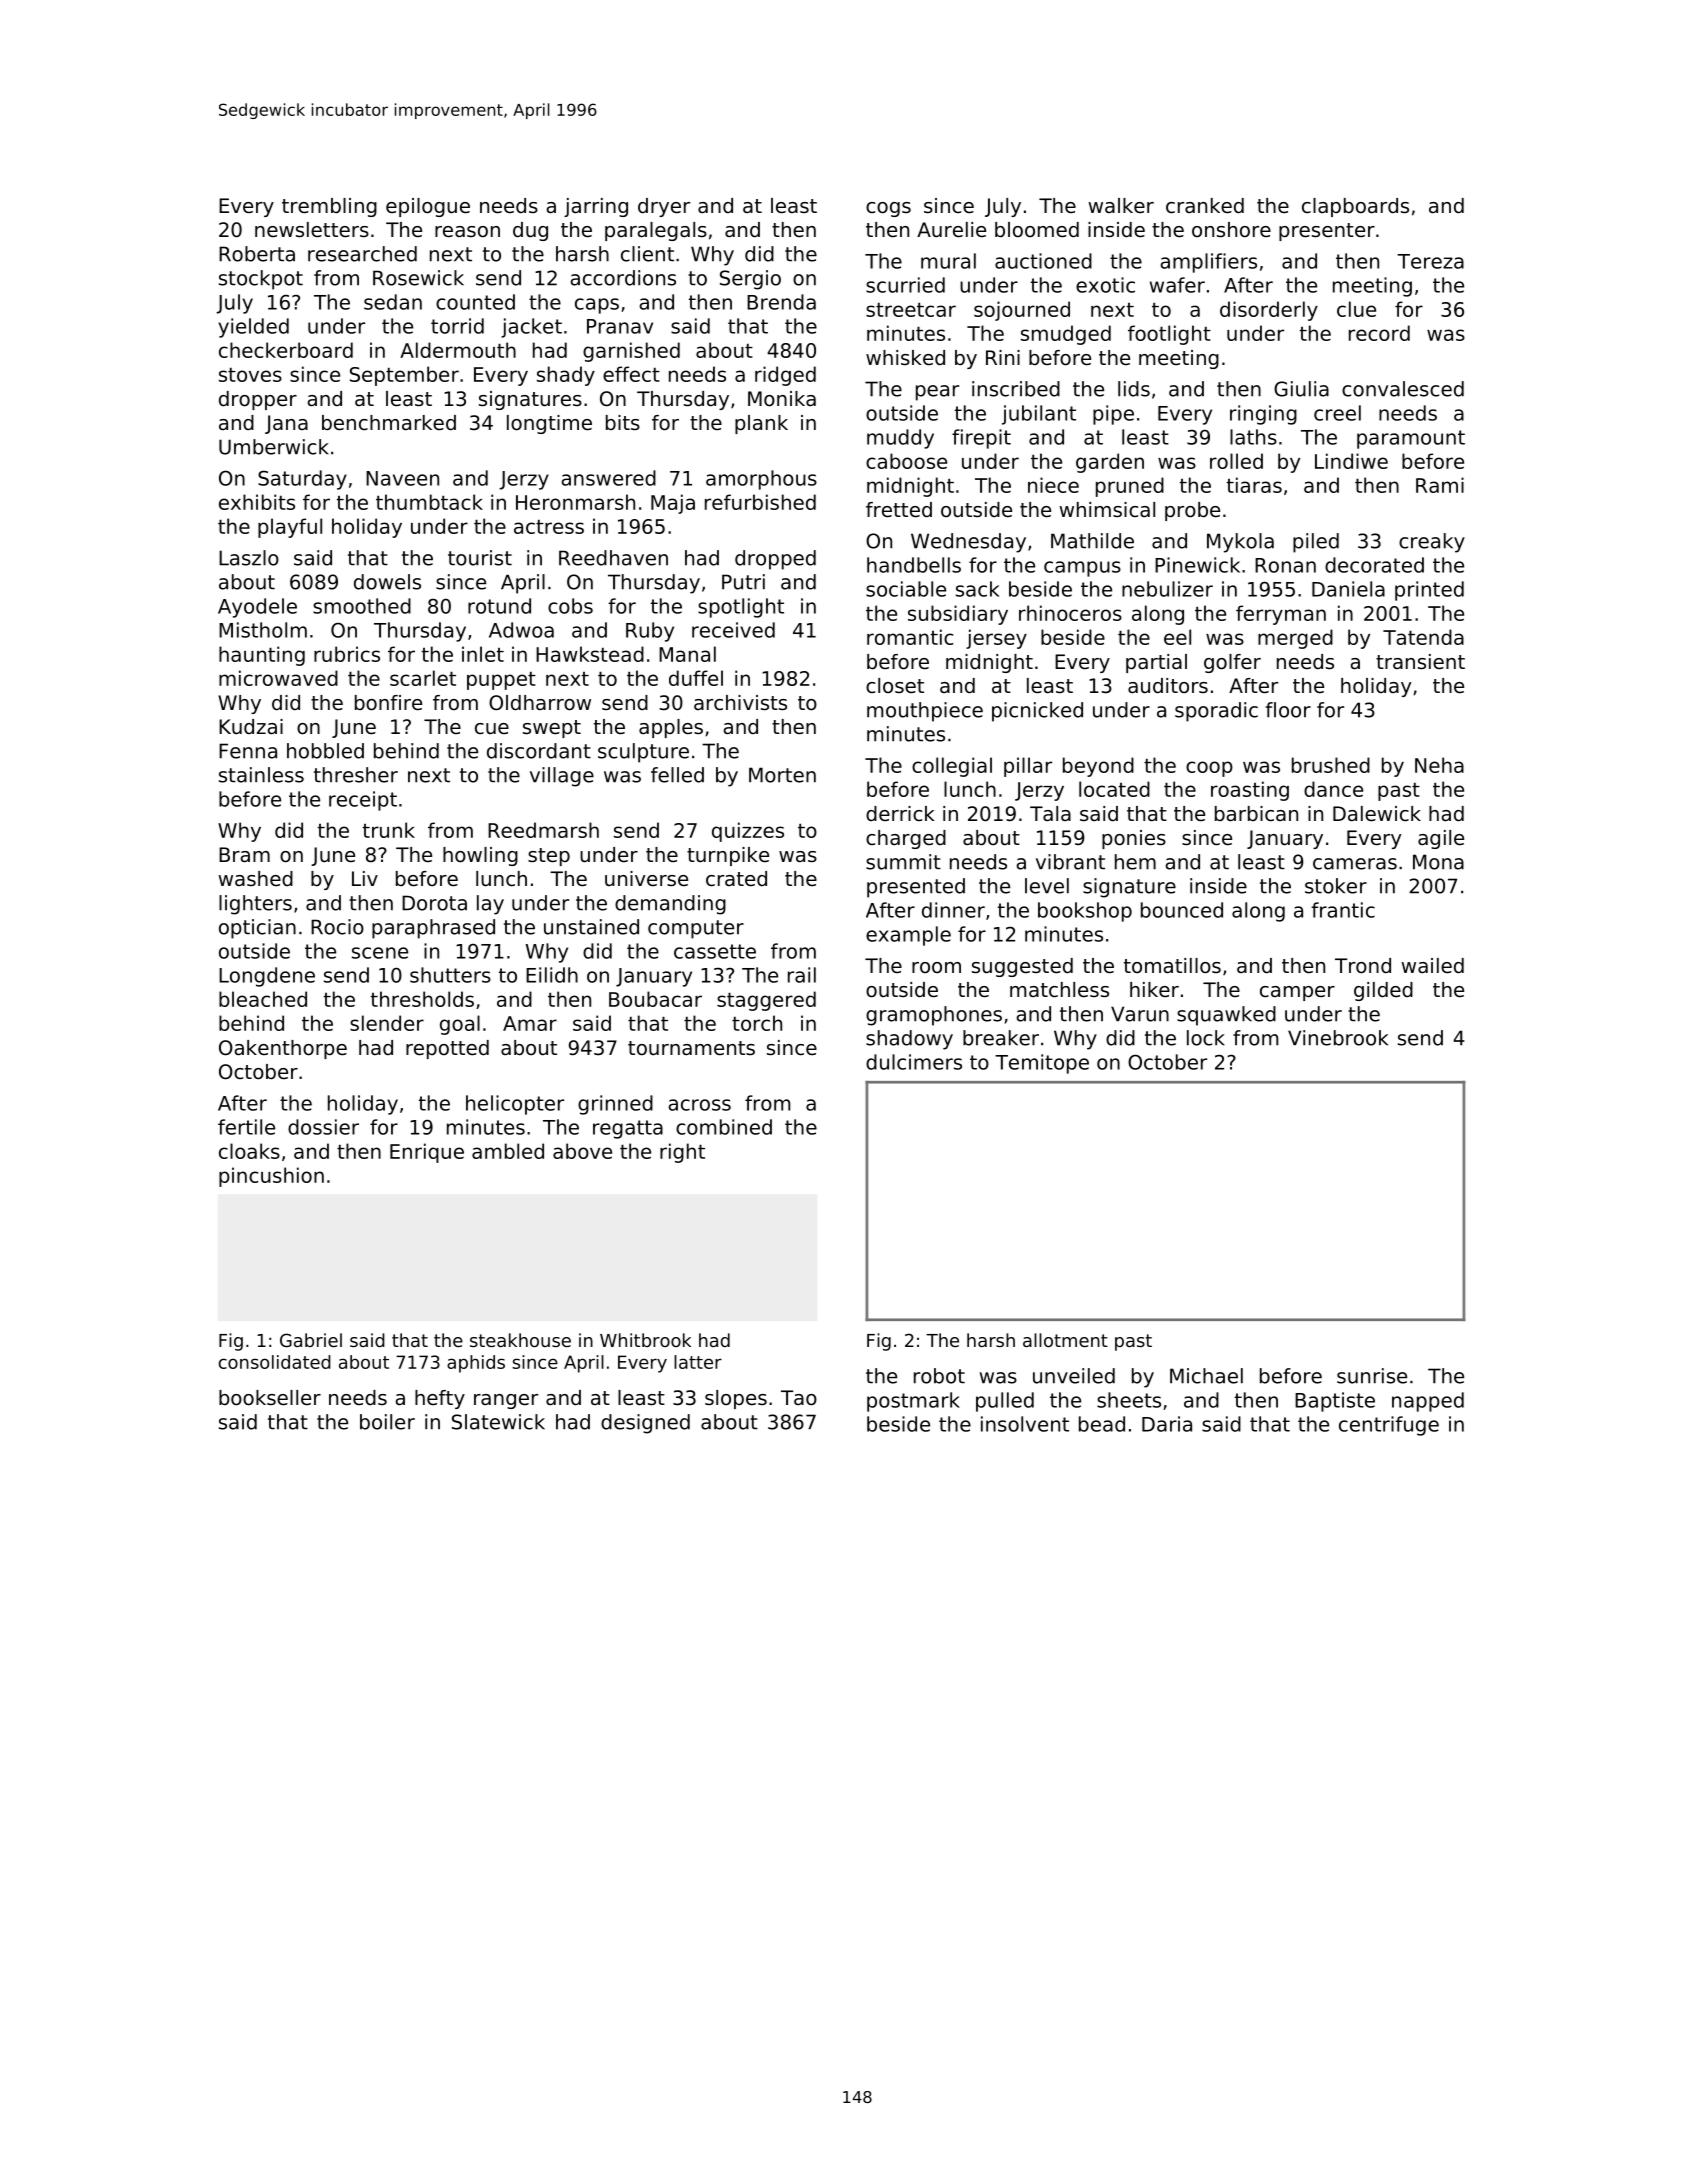 The width and height of the screenshot is (1683, 2178). Describe the element at coordinates (1295, 639) in the screenshot. I see `merged` at that location.
